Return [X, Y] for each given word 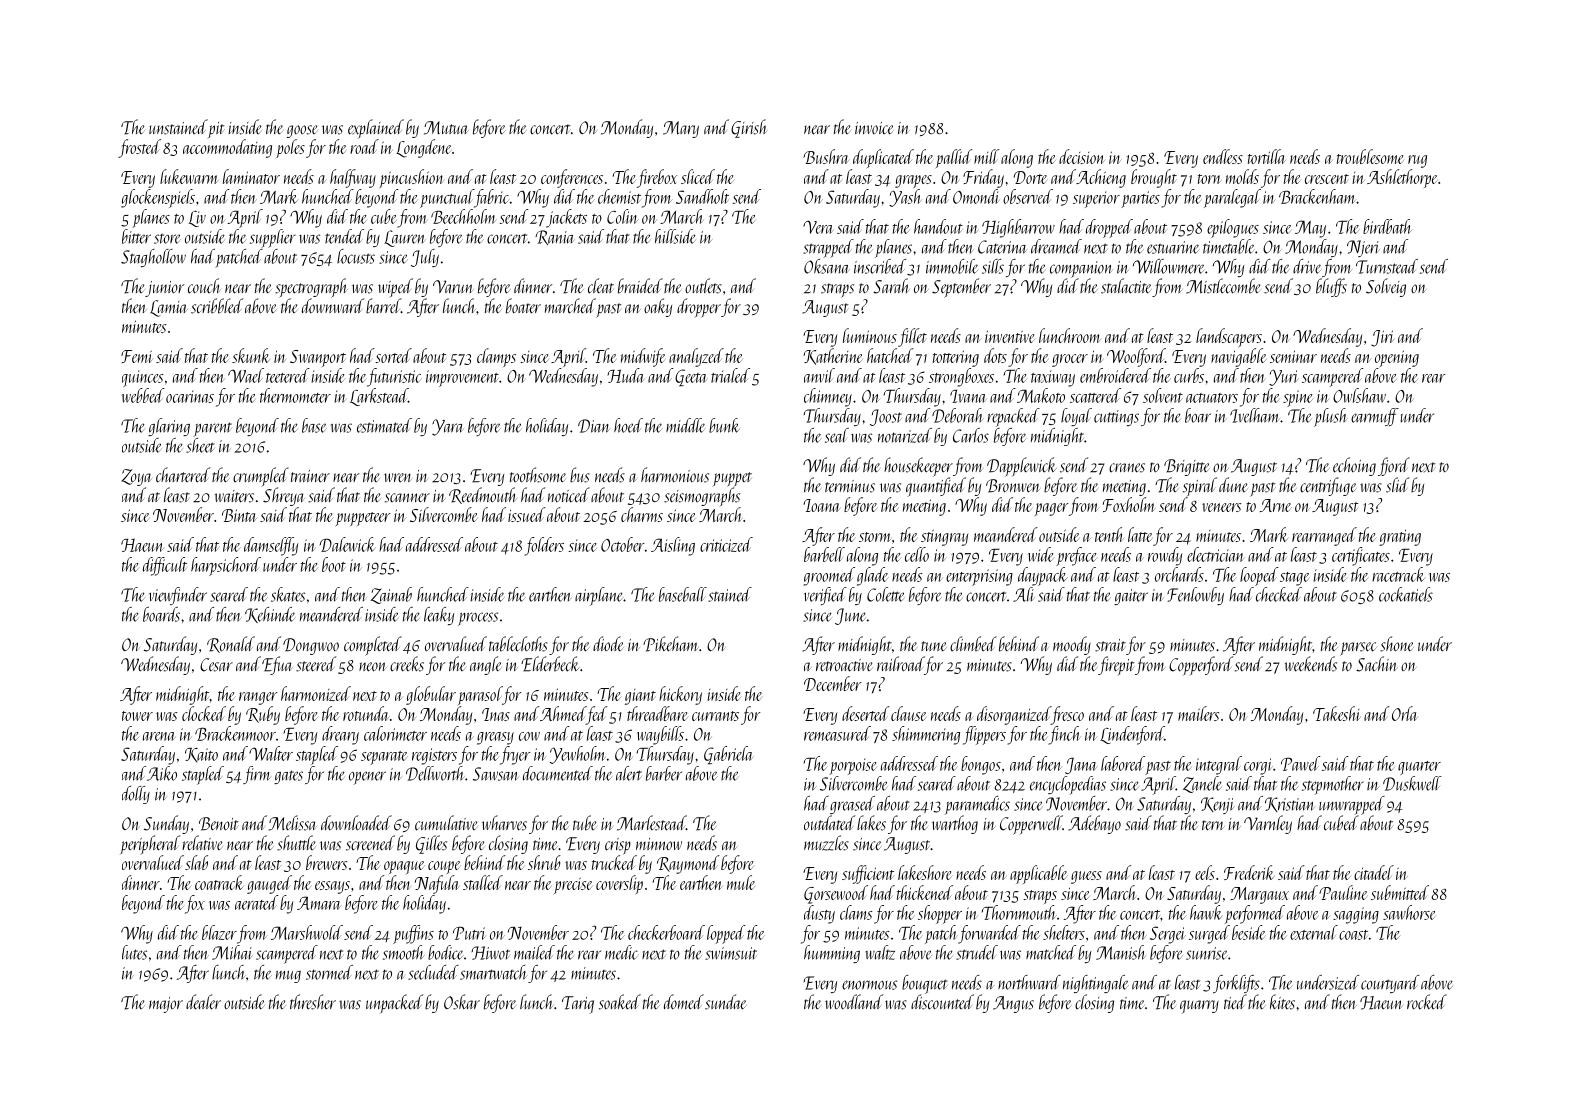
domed [684, 1002]
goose [302, 131]
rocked [1427, 1002]
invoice [874, 128]
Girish [749, 128]
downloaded [356, 823]
